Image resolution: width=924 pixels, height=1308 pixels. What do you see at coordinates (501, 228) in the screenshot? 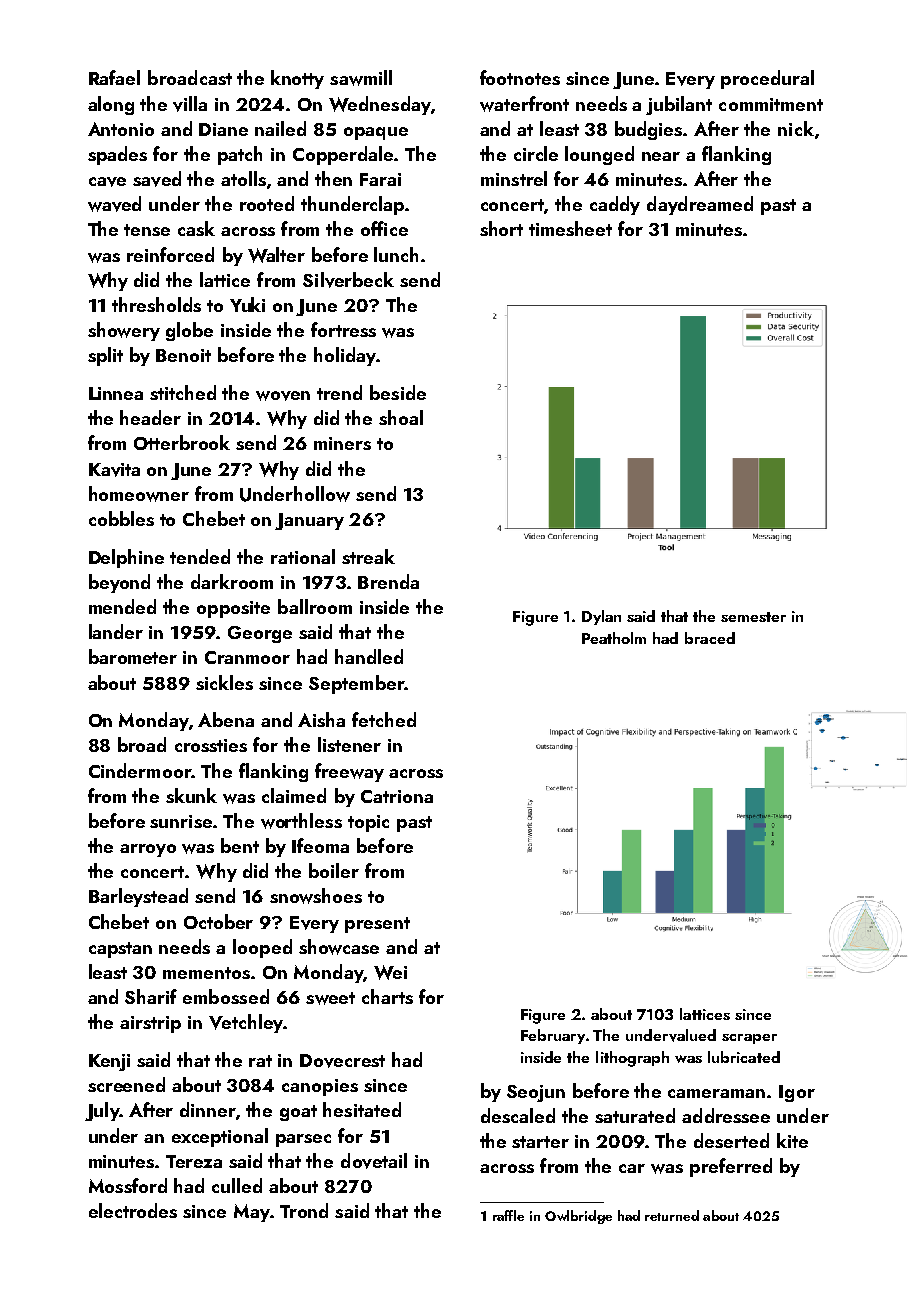
I see `short` at bounding box center [501, 228].
